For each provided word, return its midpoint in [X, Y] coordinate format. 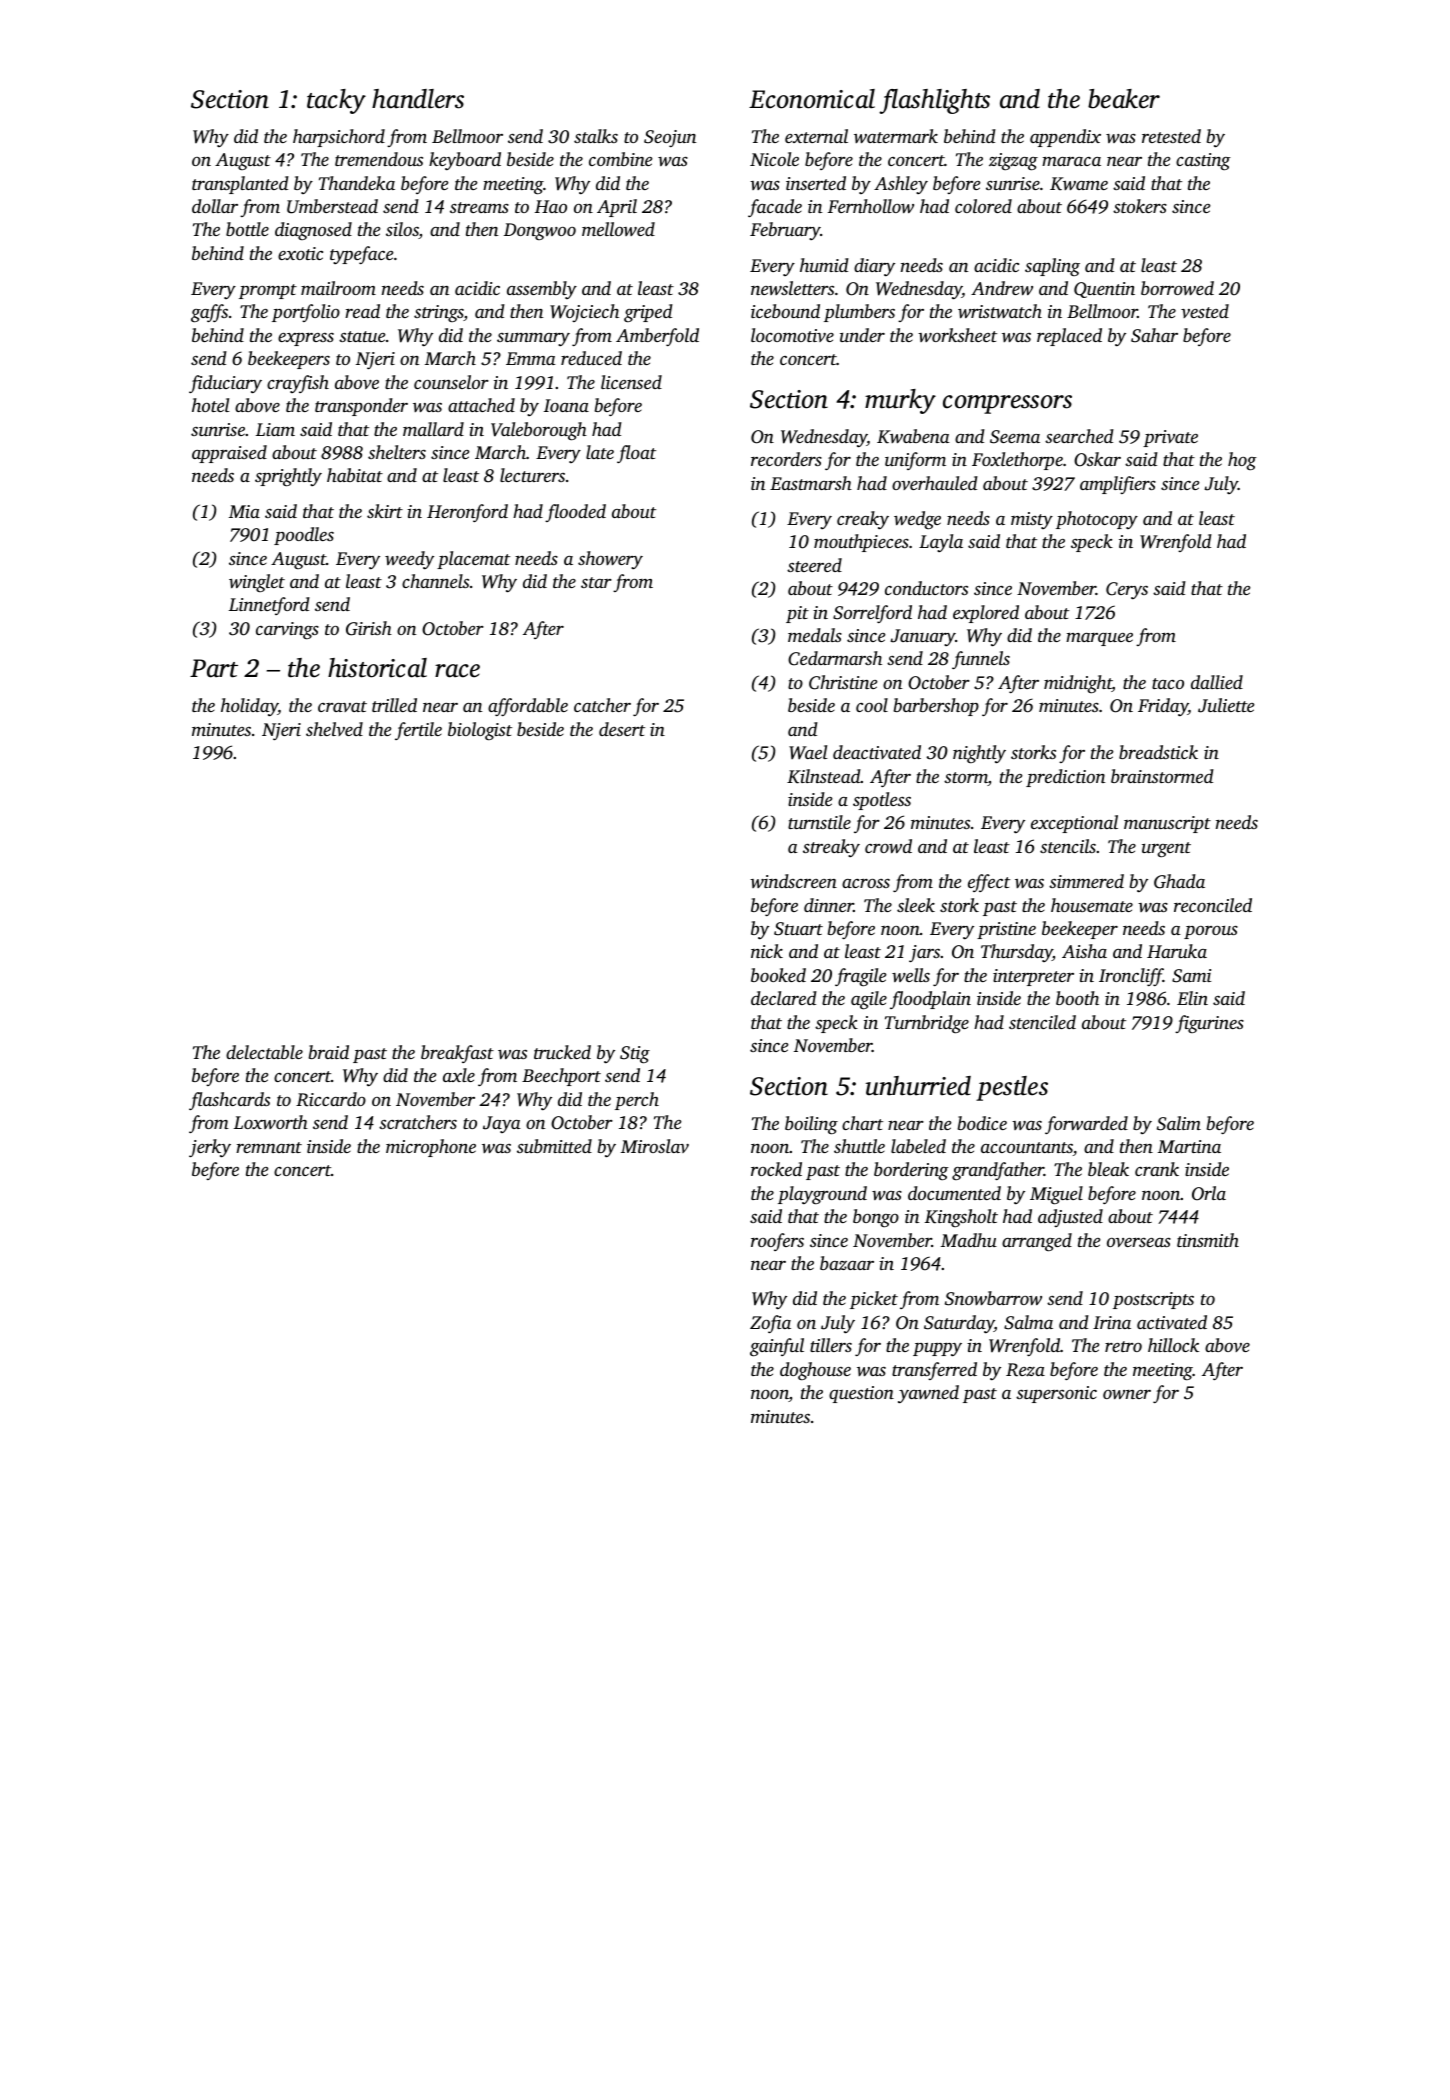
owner [1127, 1394]
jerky [210, 1148]
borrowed [1177, 288]
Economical [812, 99]
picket [874, 1300]
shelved [334, 729]
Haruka [1177, 951]
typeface [361, 255]
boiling [811, 1125]
